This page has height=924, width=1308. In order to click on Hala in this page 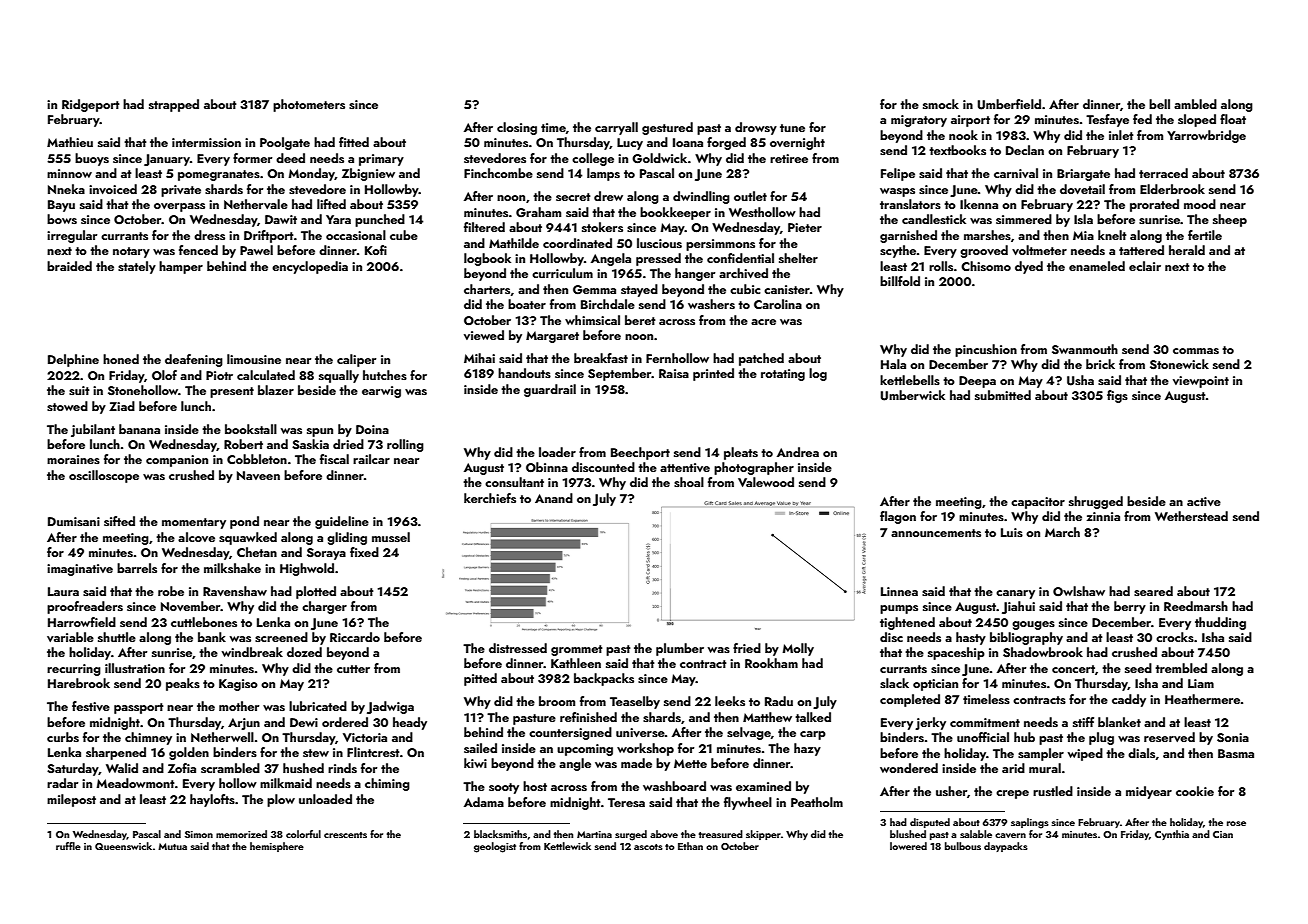, I will do `click(893, 364)`.
